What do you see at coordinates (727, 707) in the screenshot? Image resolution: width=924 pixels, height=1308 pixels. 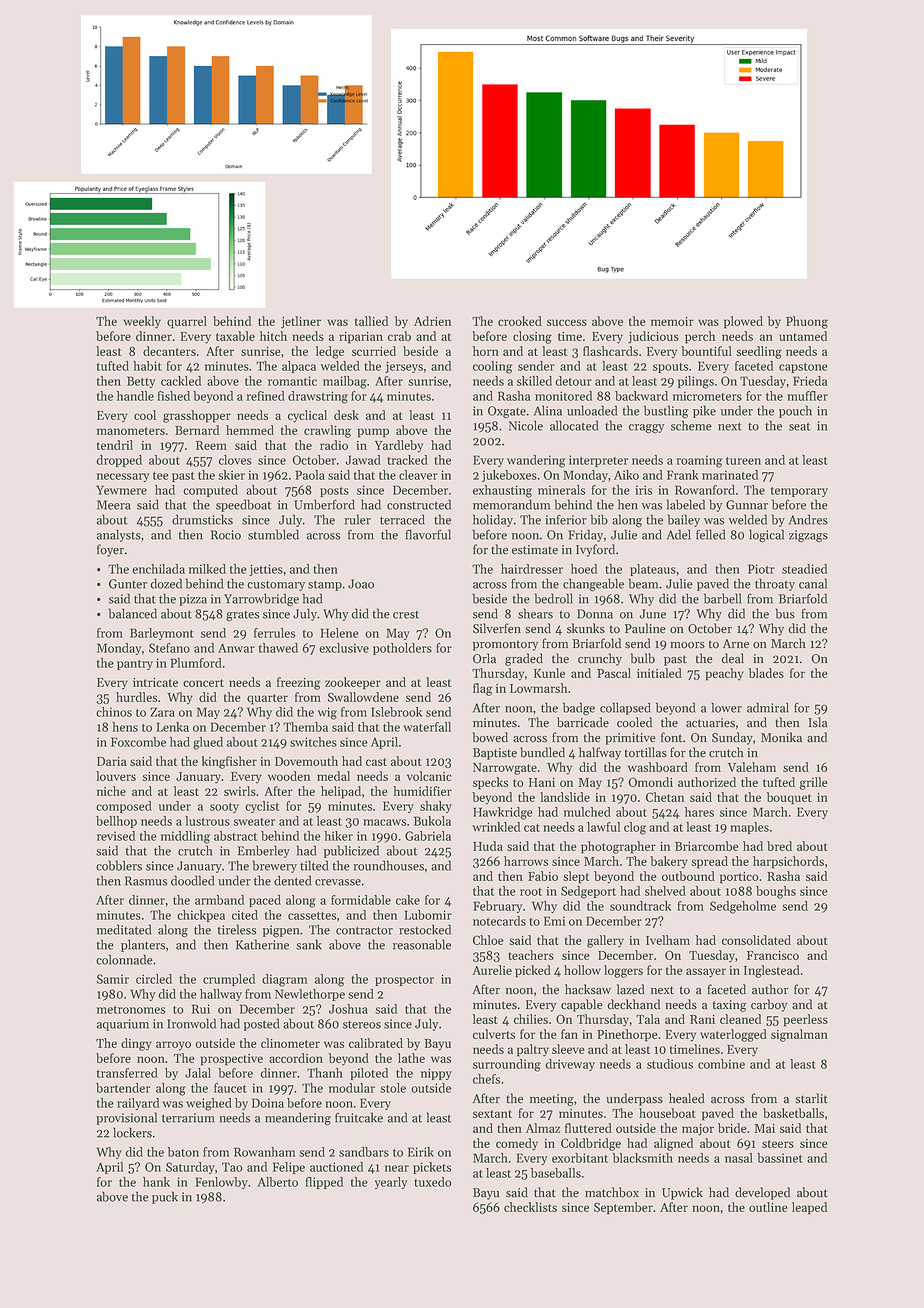 I see `lower` at bounding box center [727, 707].
